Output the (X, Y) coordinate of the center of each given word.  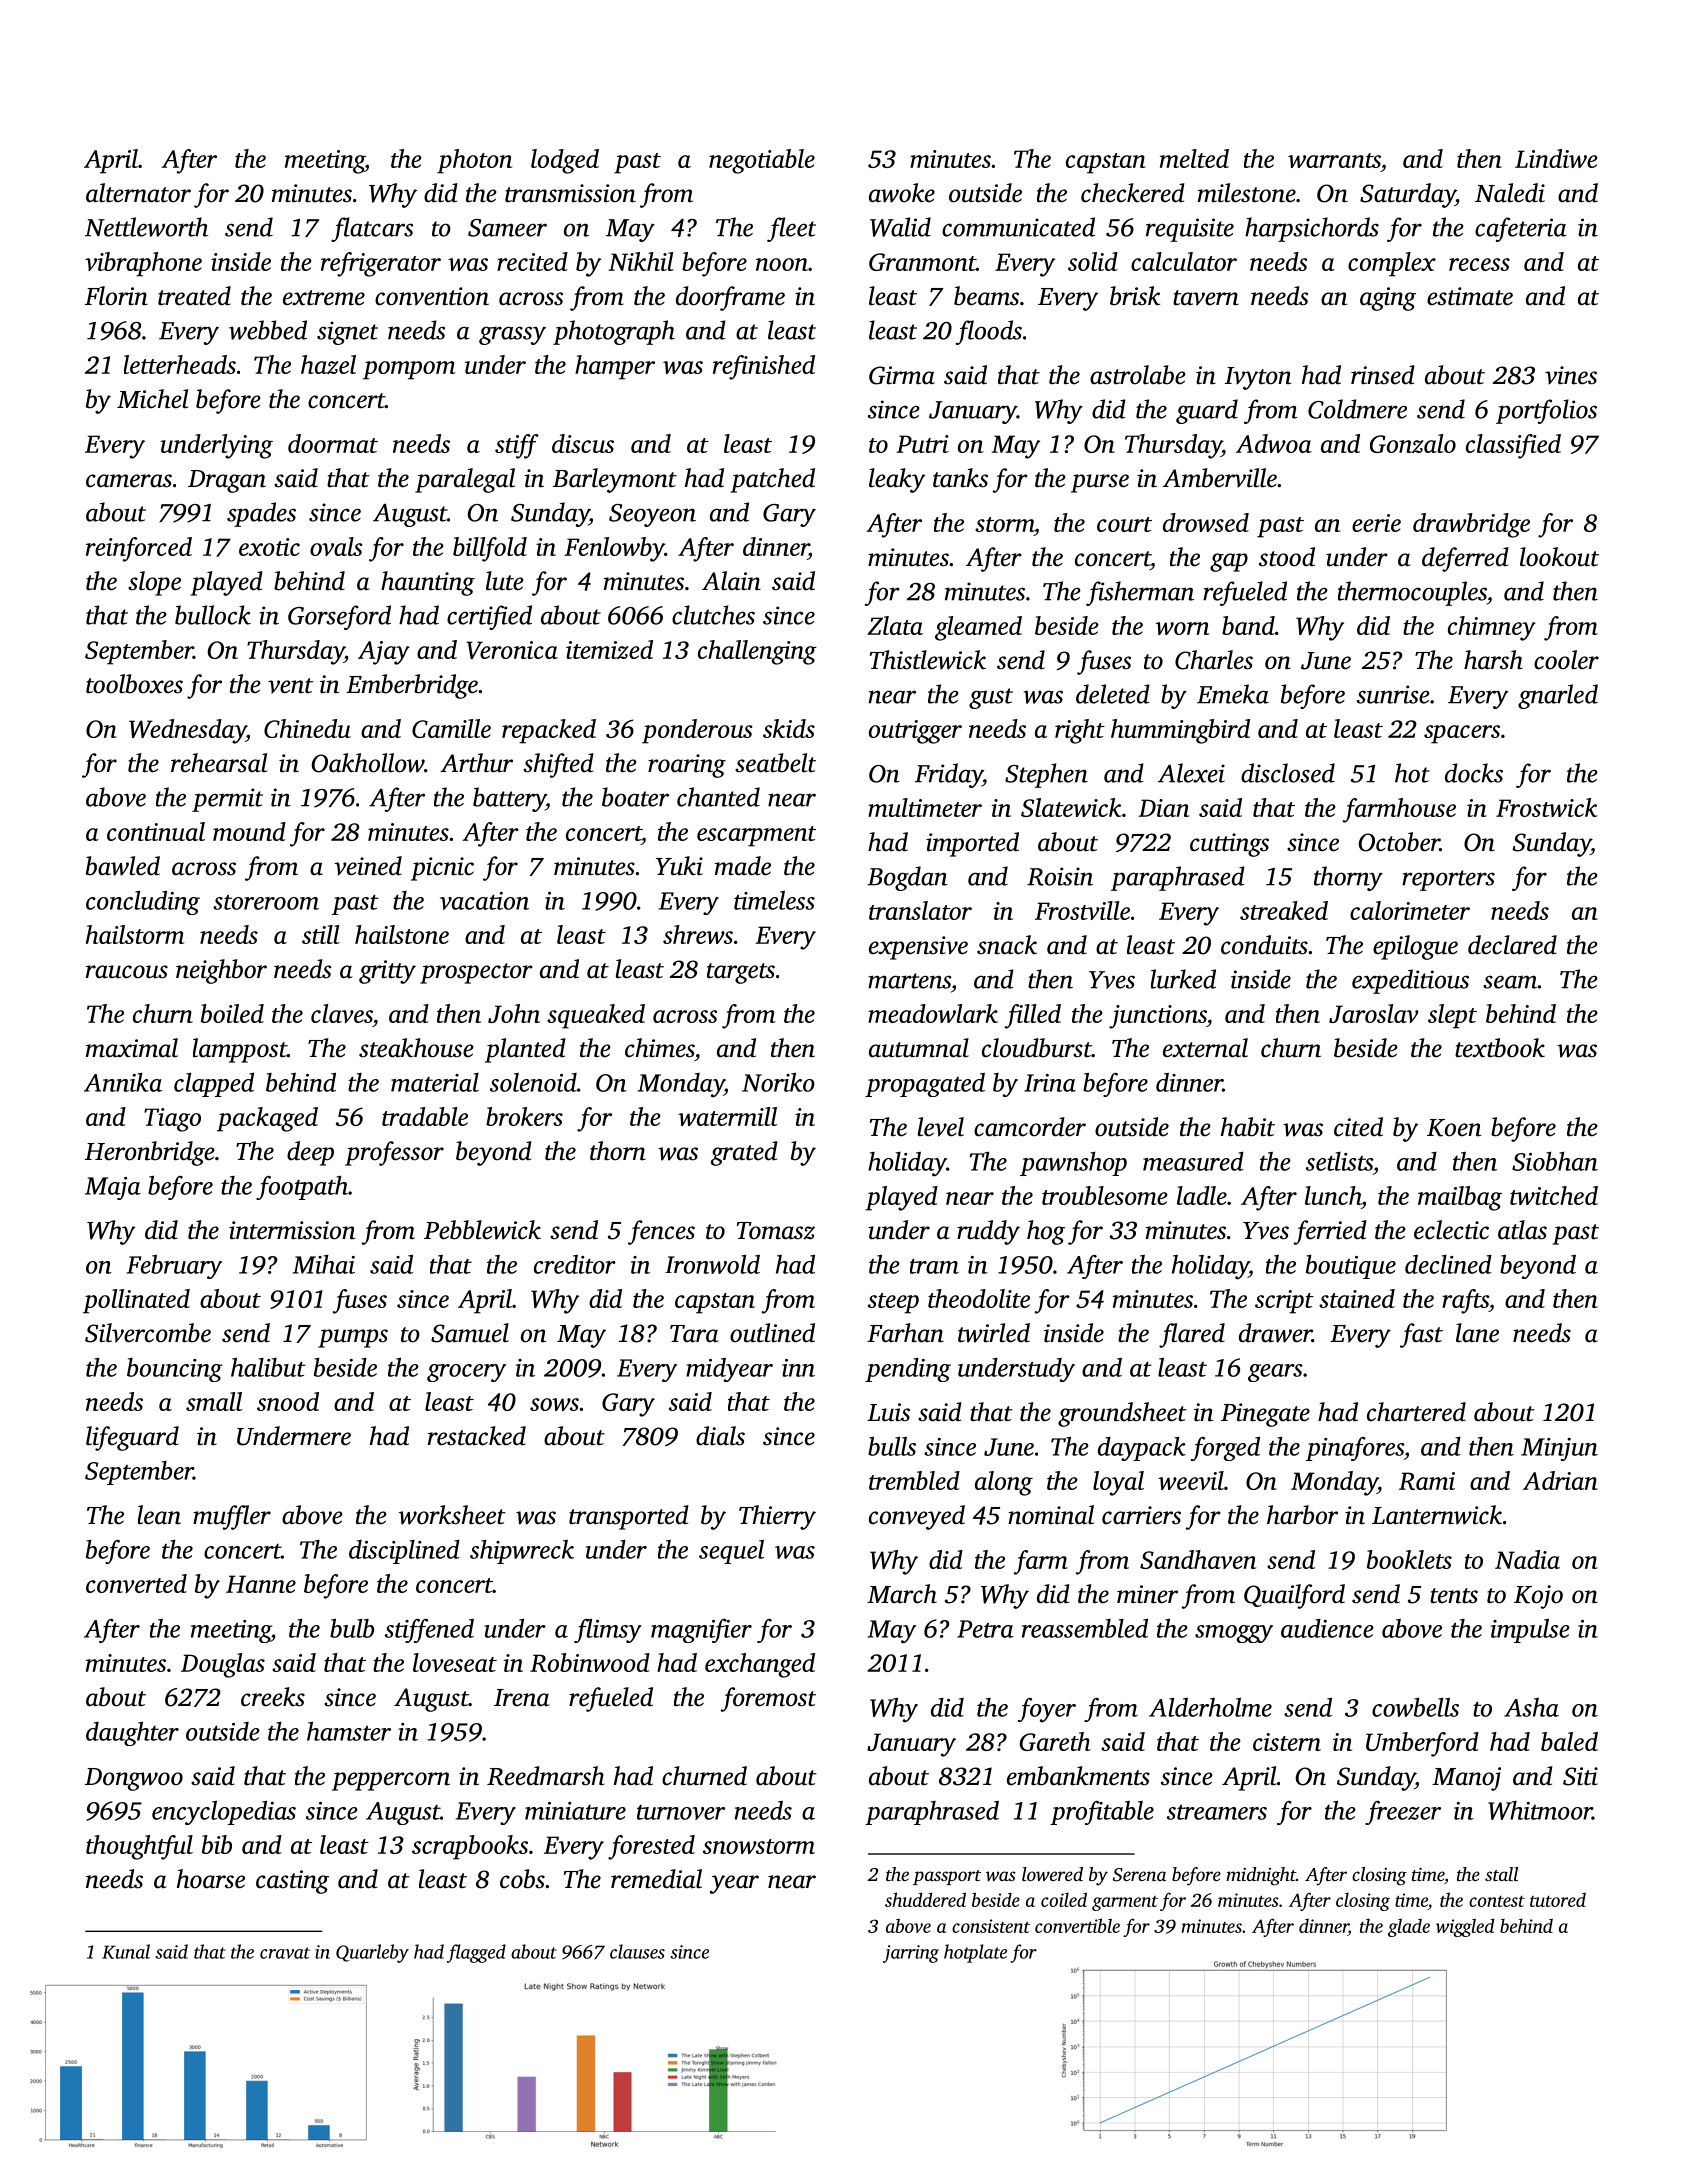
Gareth (1055, 1741)
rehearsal (219, 763)
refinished (764, 367)
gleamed (978, 628)
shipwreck (522, 1552)
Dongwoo (134, 1779)
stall (1501, 1874)
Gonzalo (1413, 443)
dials (720, 1436)
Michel (152, 399)
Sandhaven (1198, 1559)
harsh (1493, 660)
